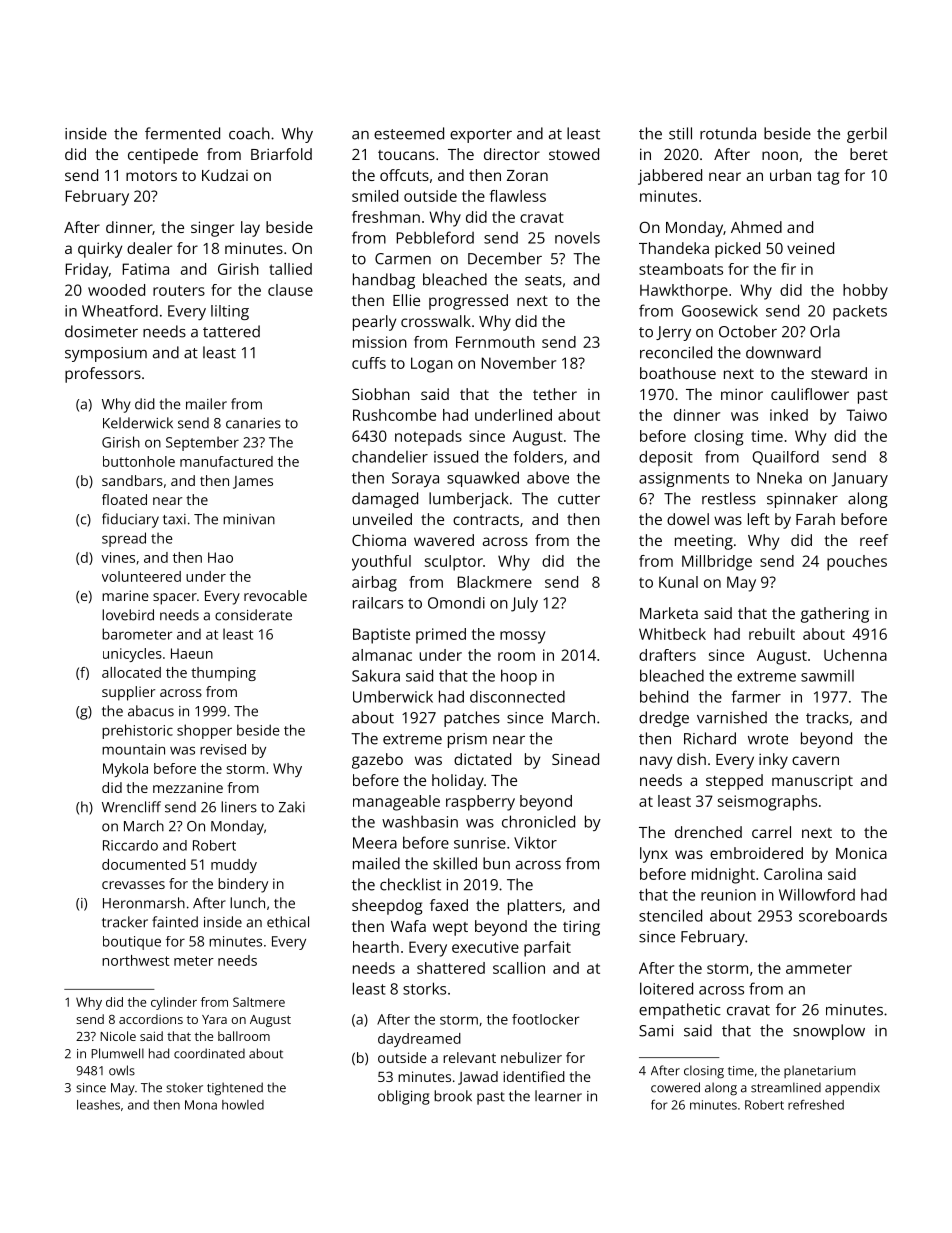 The width and height of the screenshot is (952, 1233). I want to click on Omondi, so click(456, 603).
